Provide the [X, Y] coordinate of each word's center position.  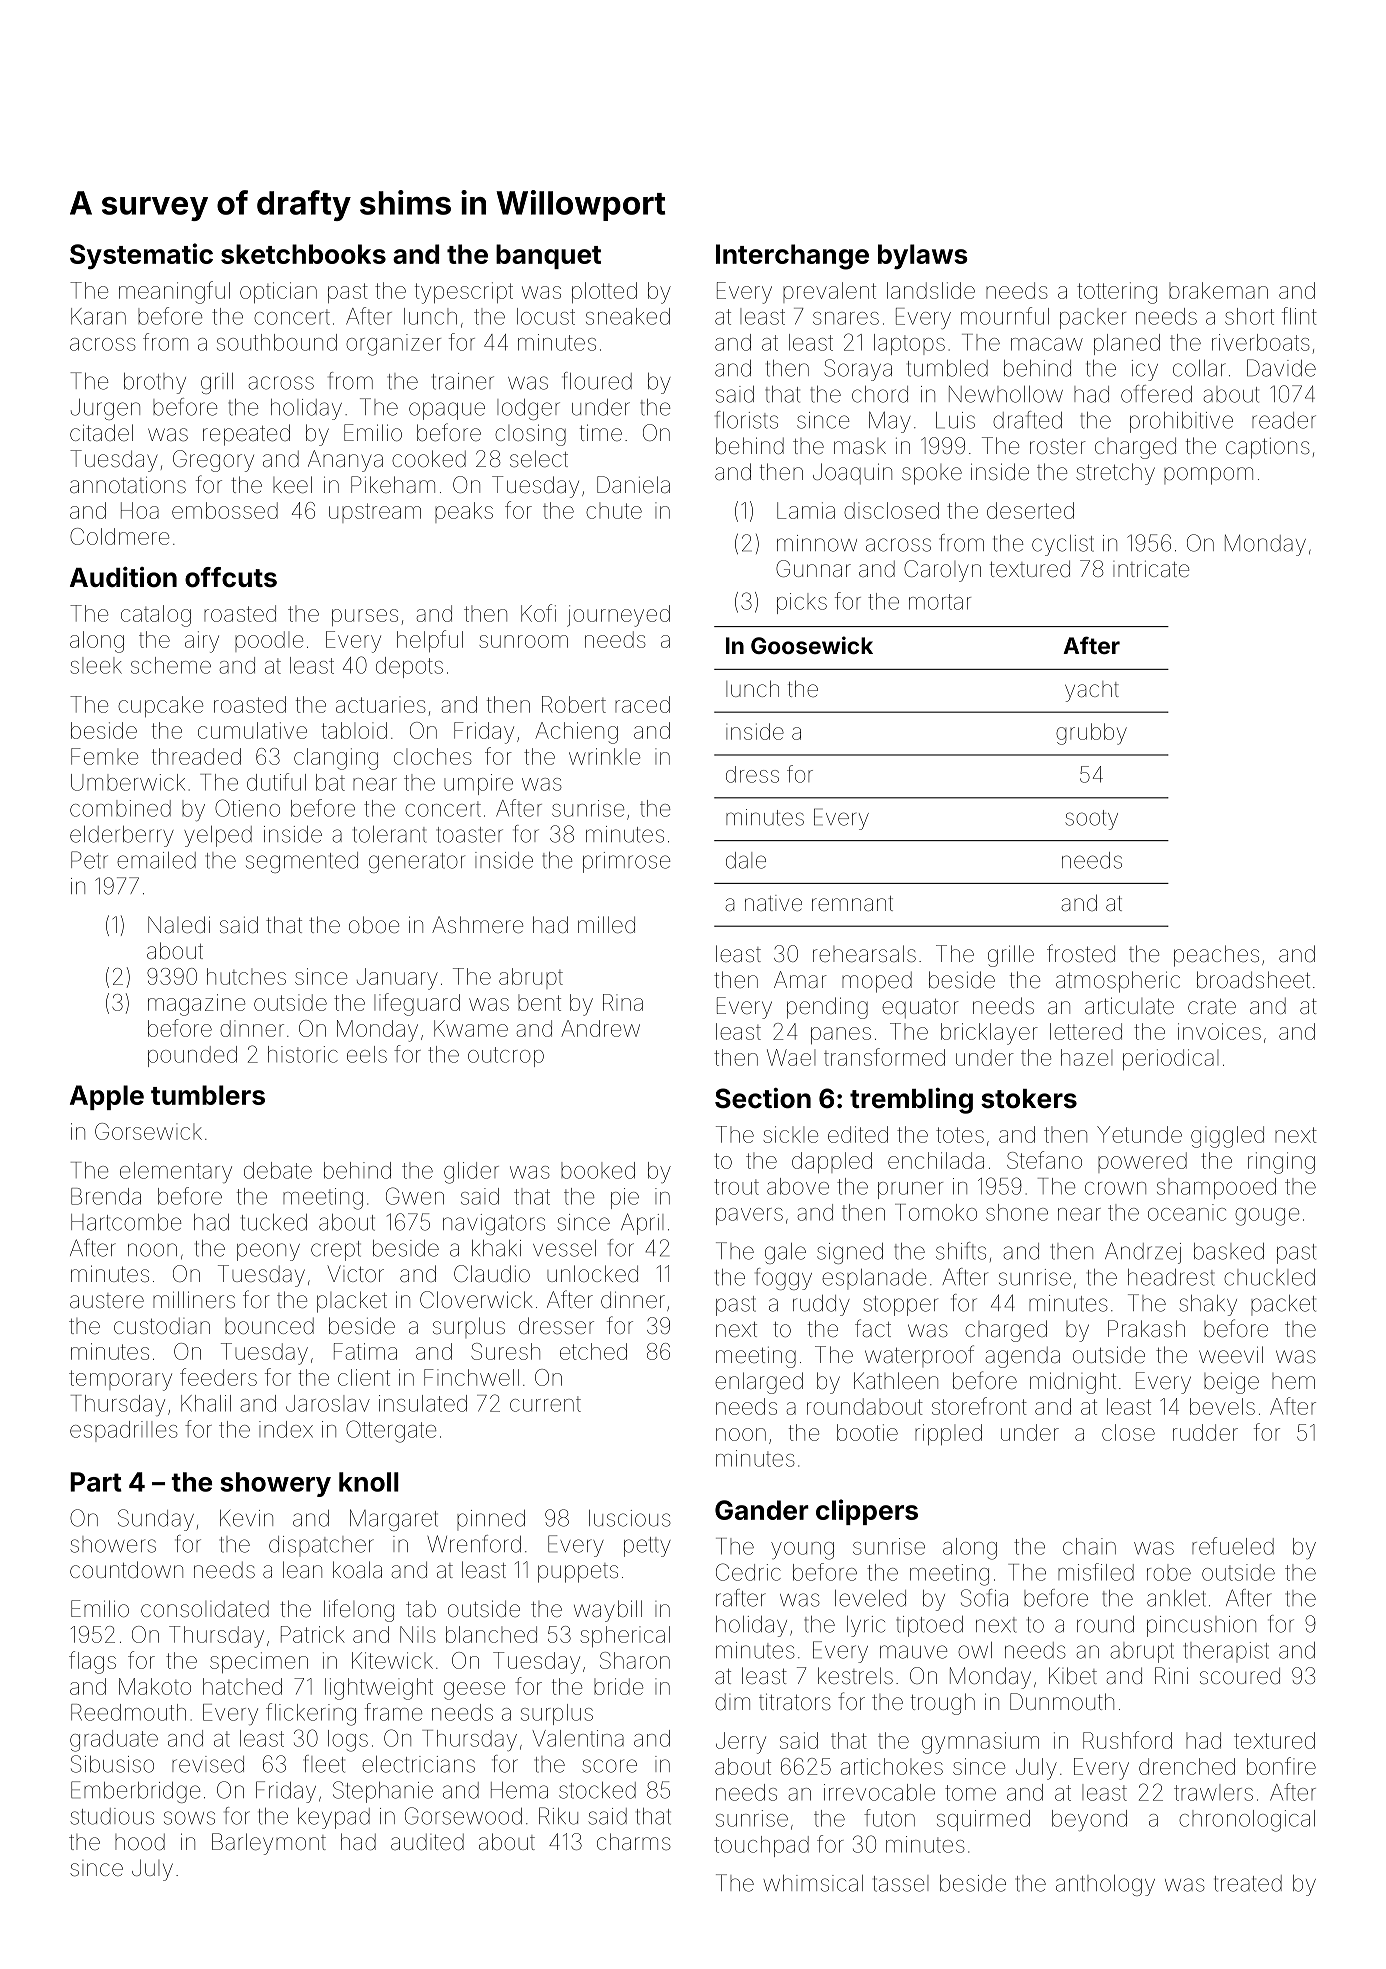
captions [1268, 448]
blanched [491, 1634]
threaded [196, 756]
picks [802, 603]
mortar [940, 602]
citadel [101, 432]
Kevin [246, 1518]
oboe [374, 925]
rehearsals [864, 954]
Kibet [1073, 1676]
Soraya [858, 370]
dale [746, 860]
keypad [334, 1818]
